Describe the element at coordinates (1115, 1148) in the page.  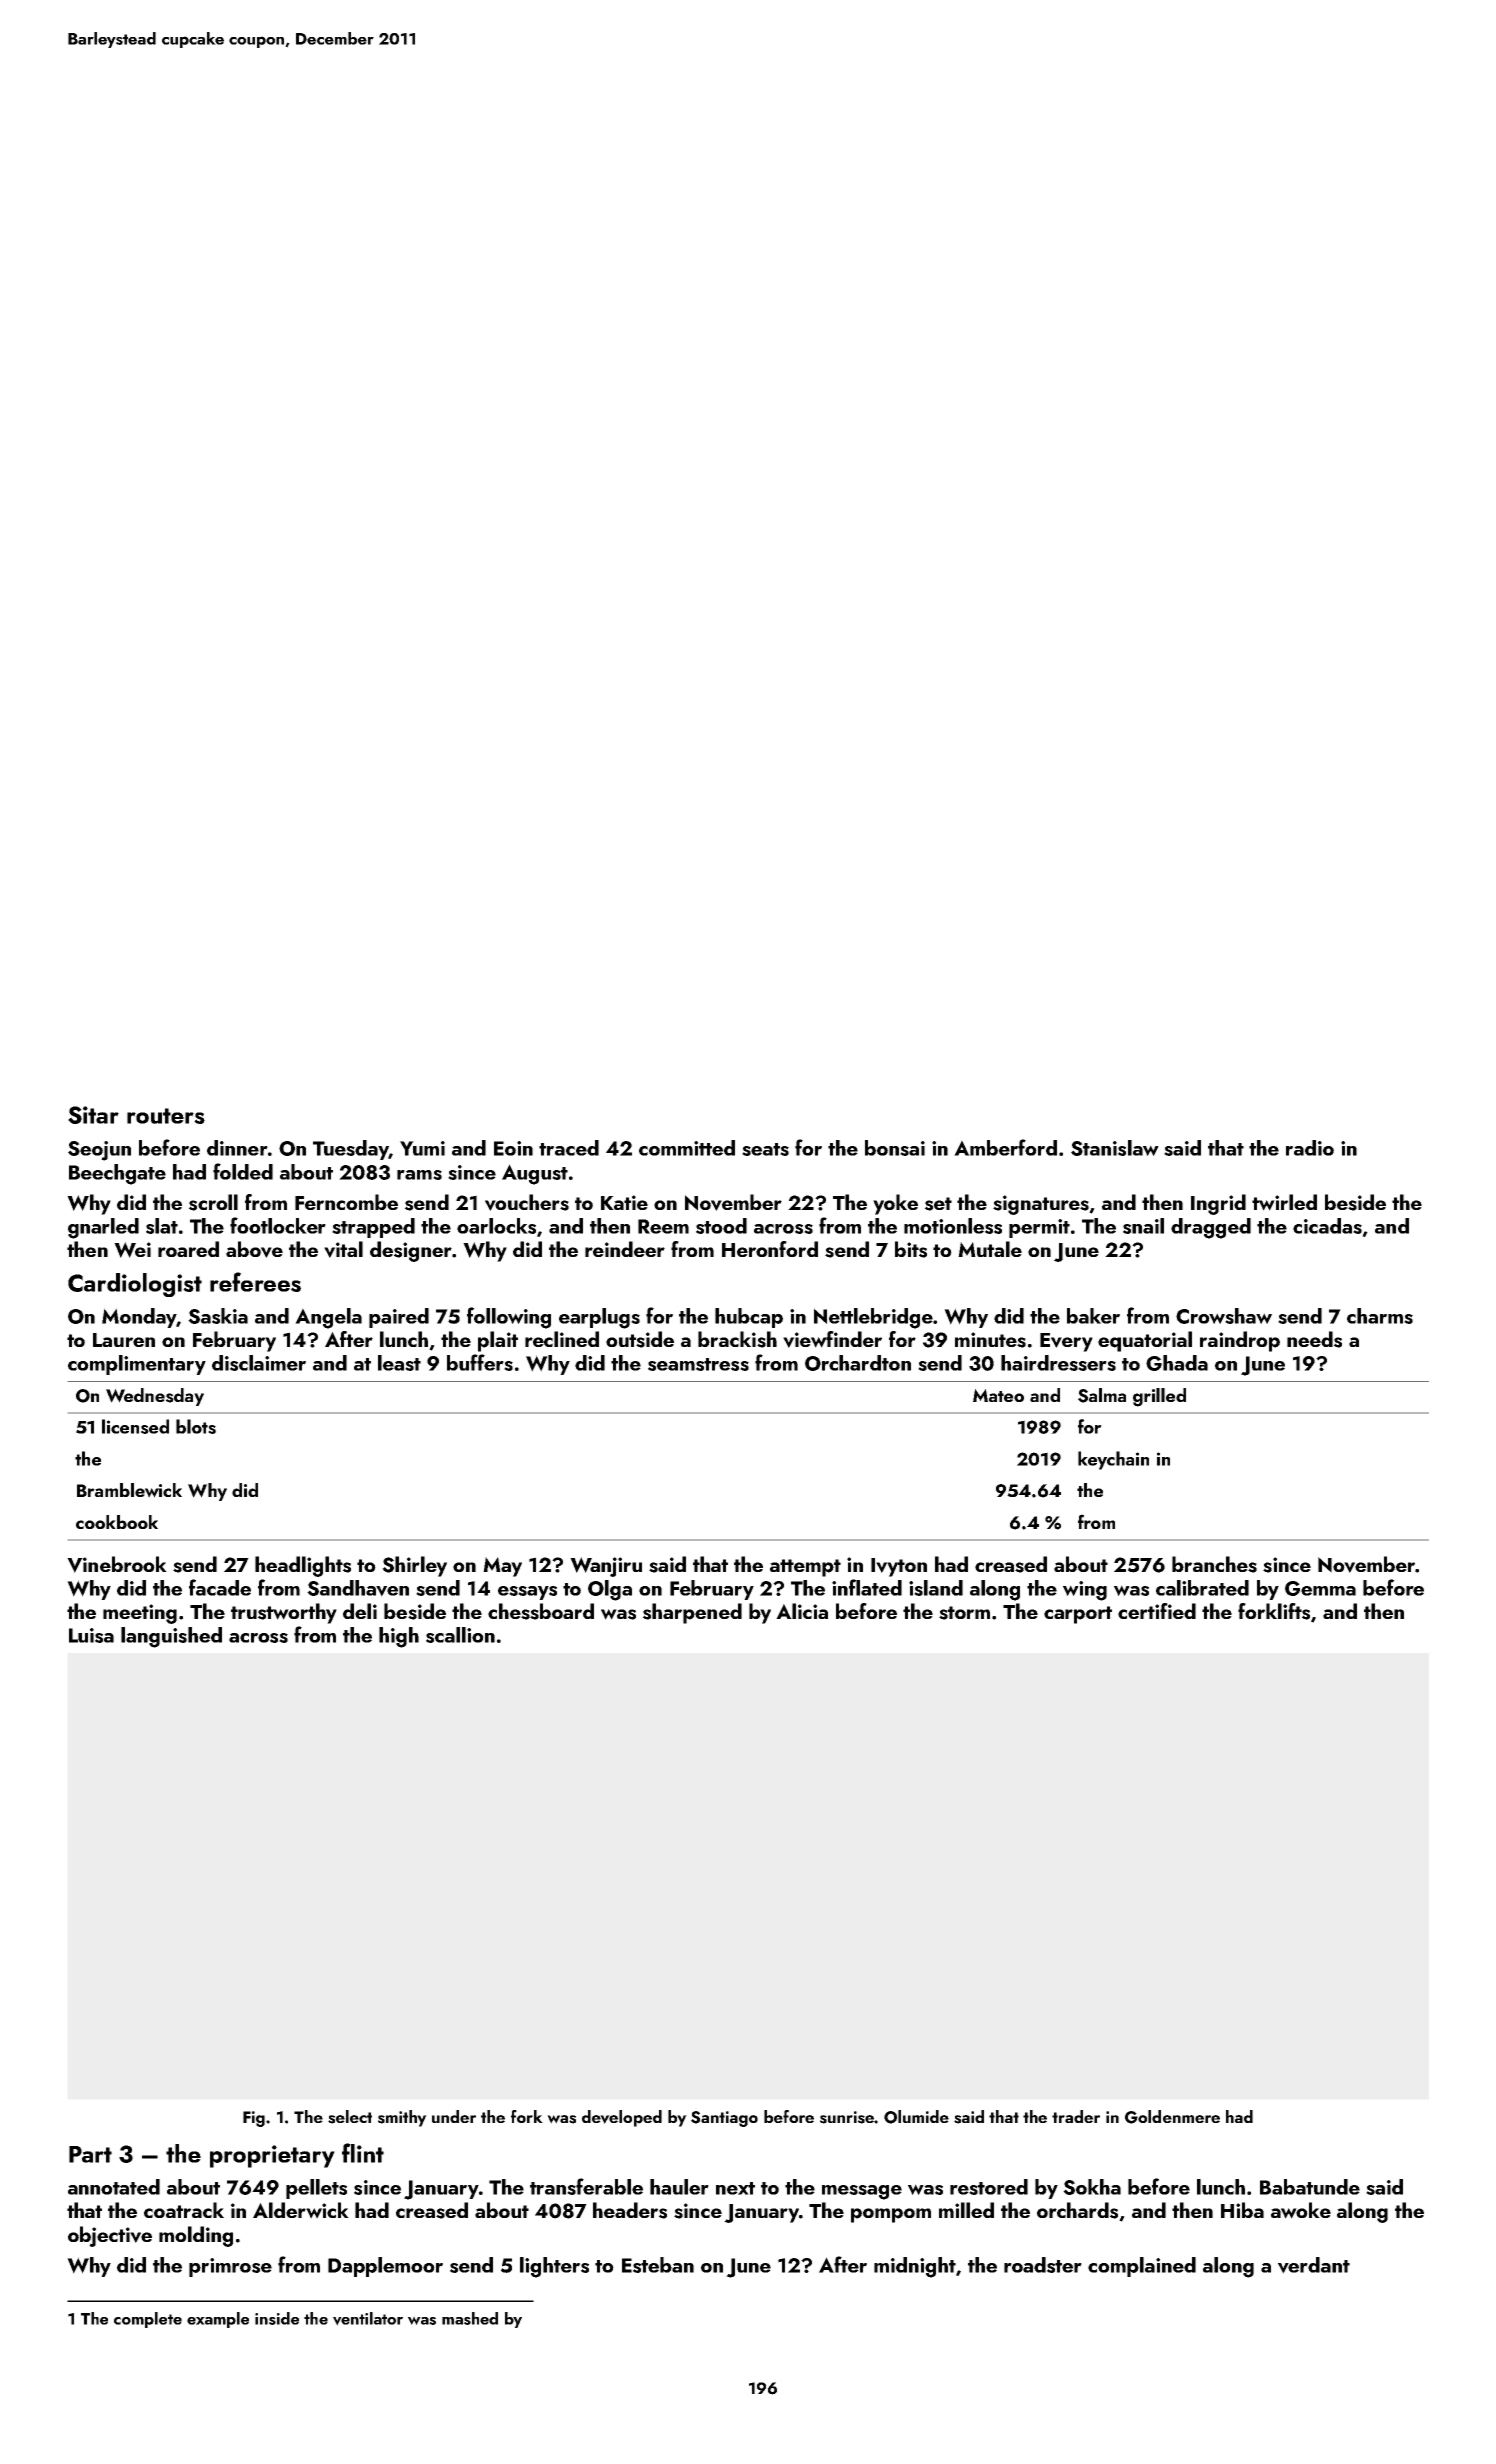
I see `Stanislaw` at that location.
